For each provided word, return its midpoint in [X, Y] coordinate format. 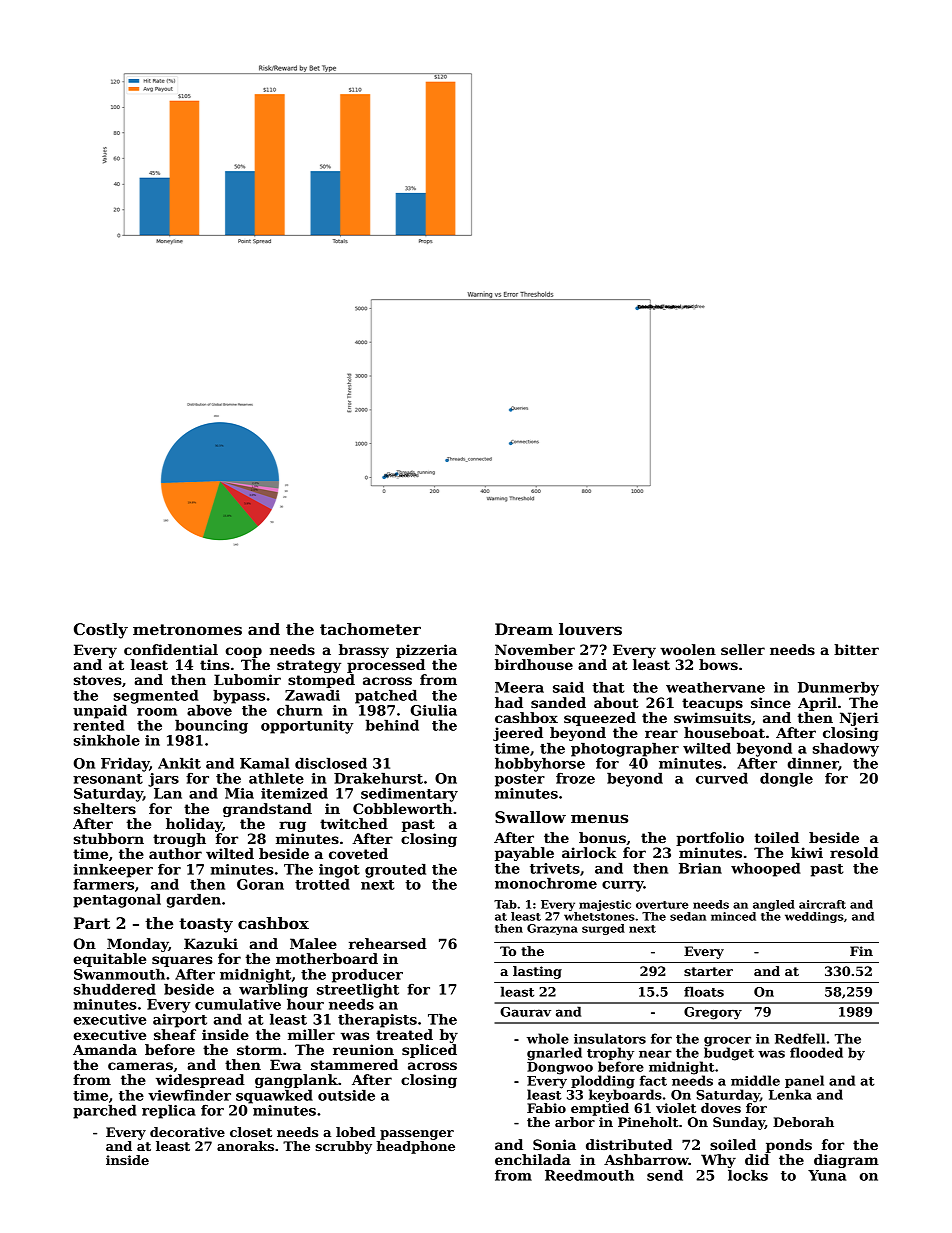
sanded [558, 702]
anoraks [245, 1146]
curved [722, 778]
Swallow [530, 817]
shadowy [846, 750]
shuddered [115, 989]
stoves [98, 680]
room [157, 712]
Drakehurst [378, 778]
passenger [417, 1135]
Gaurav [525, 1012]
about [616, 702]
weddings [814, 917]
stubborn [109, 838]
